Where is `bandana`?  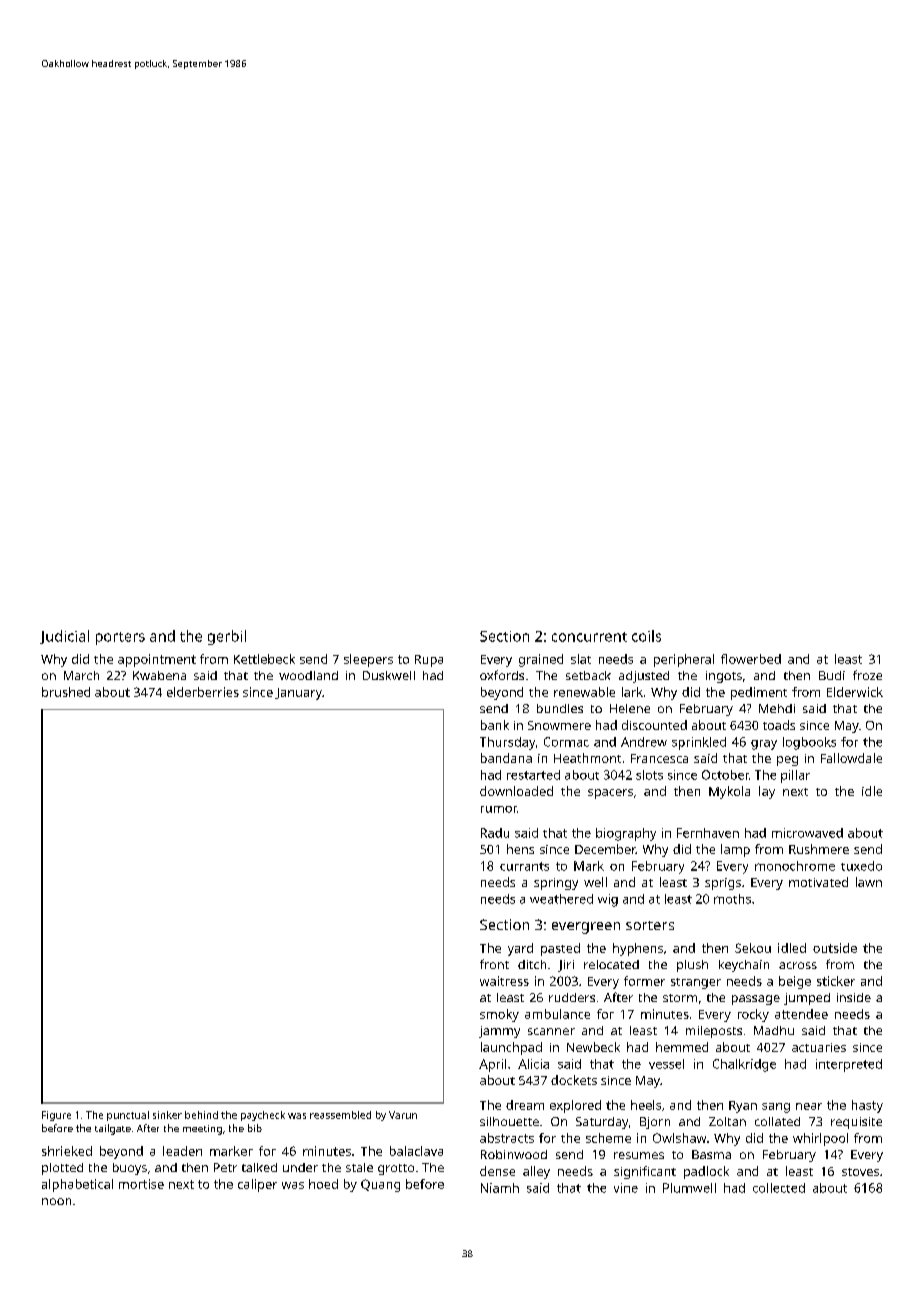 bandana is located at coordinates (506, 758).
